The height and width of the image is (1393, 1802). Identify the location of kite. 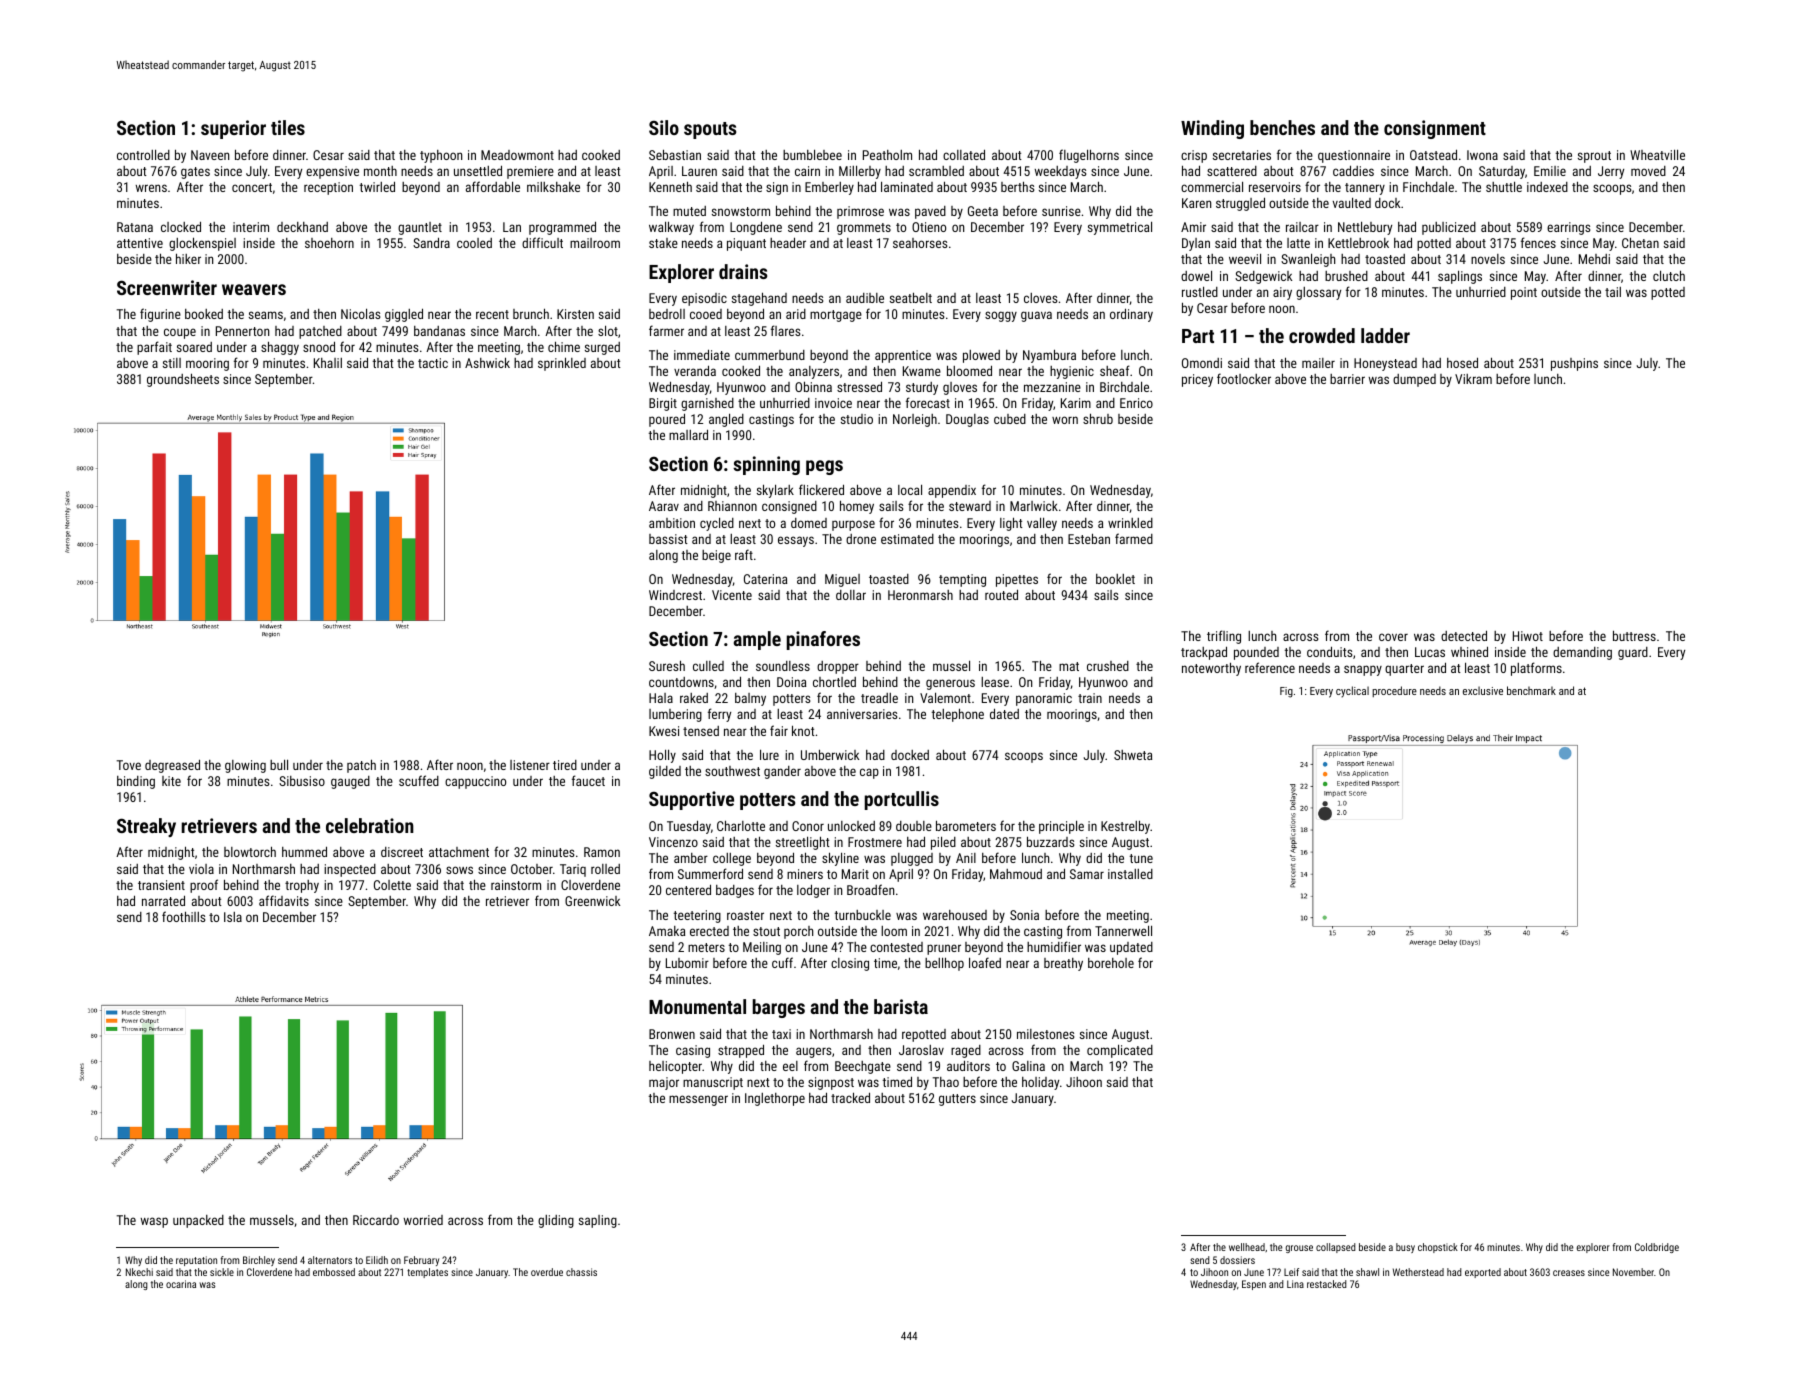
(171, 781).
